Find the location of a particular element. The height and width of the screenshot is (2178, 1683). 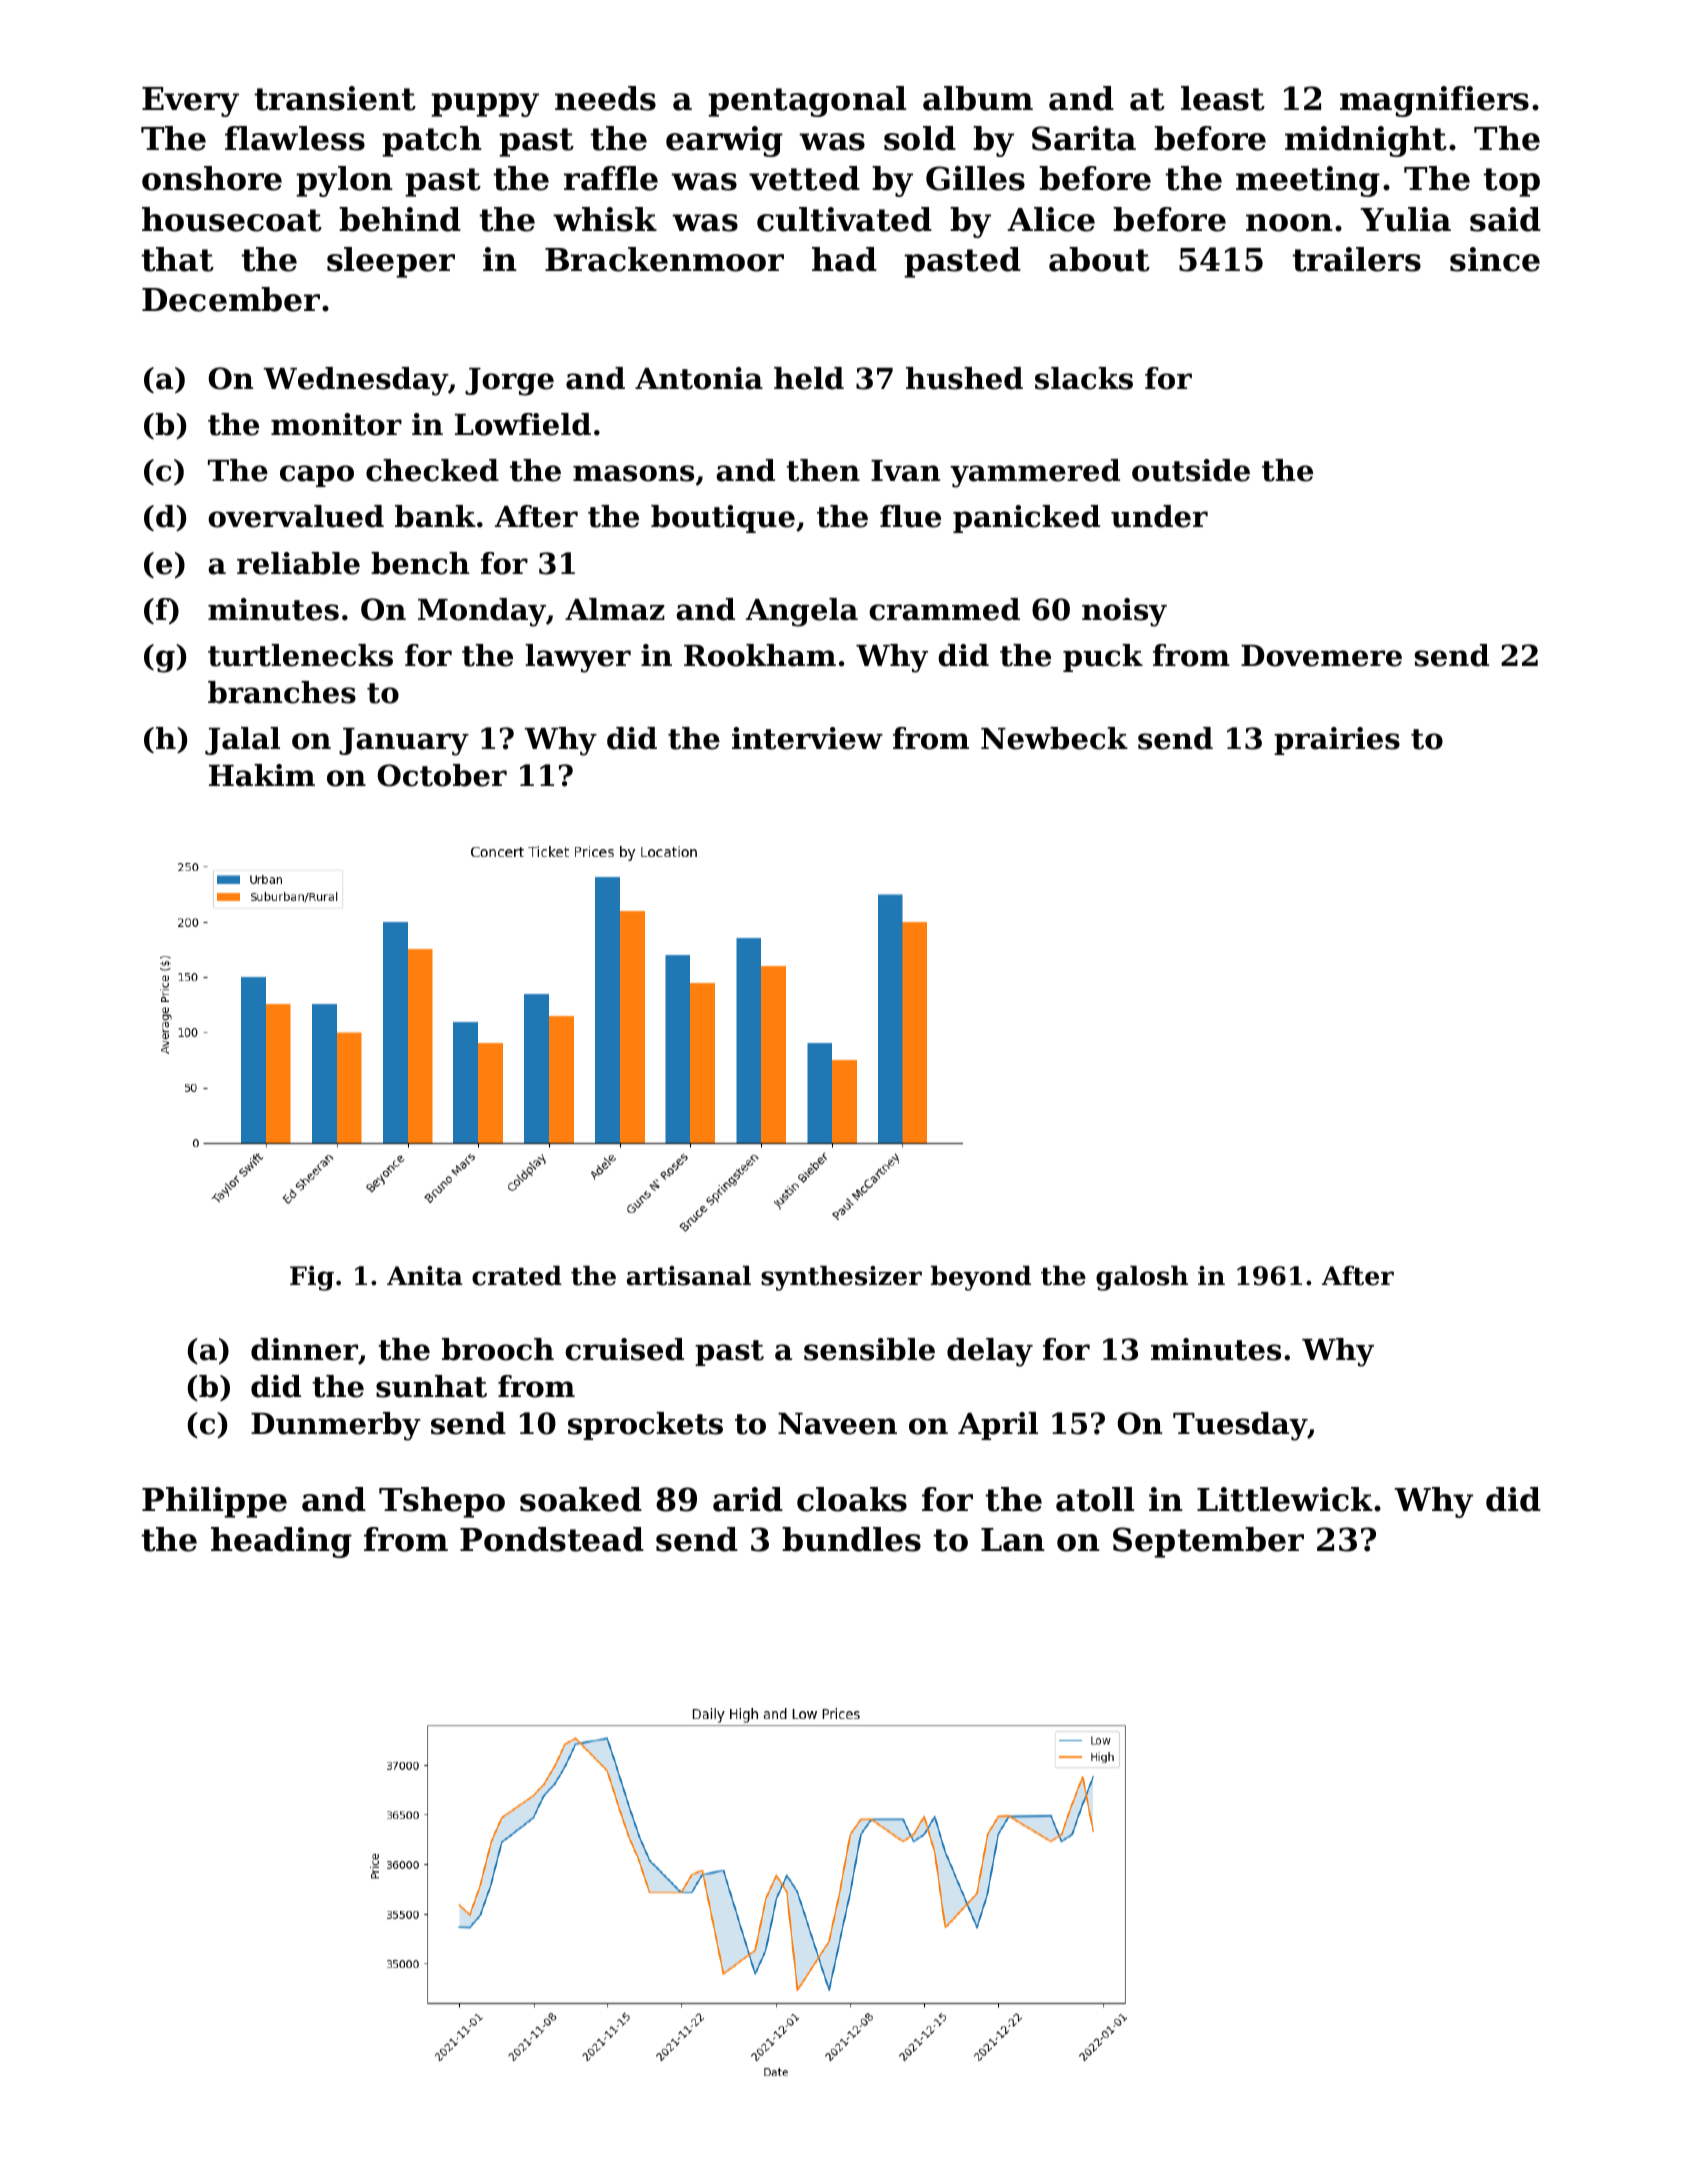

atoll is located at coordinates (1095, 1499).
